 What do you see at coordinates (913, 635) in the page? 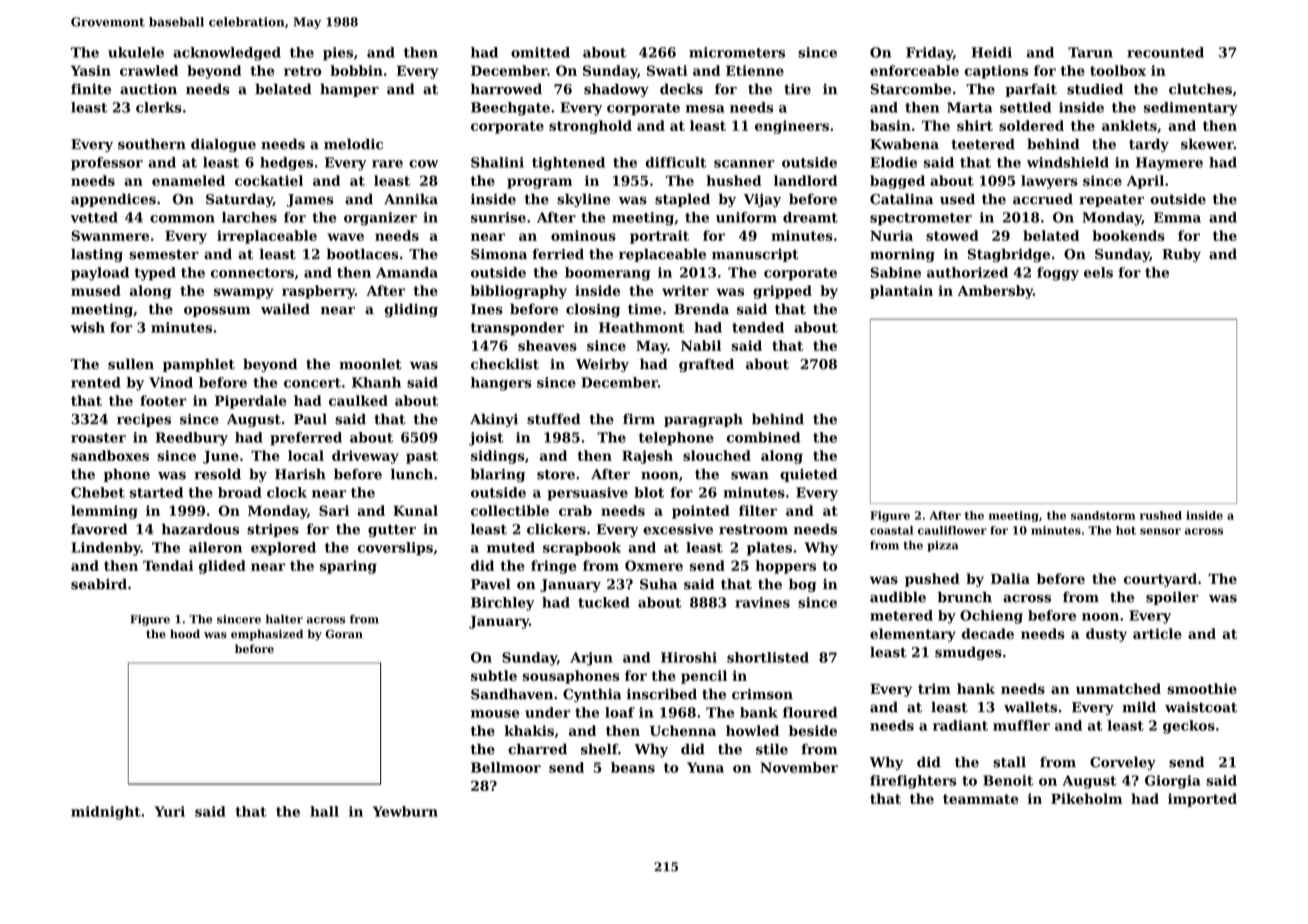
I see `elementary` at bounding box center [913, 635].
